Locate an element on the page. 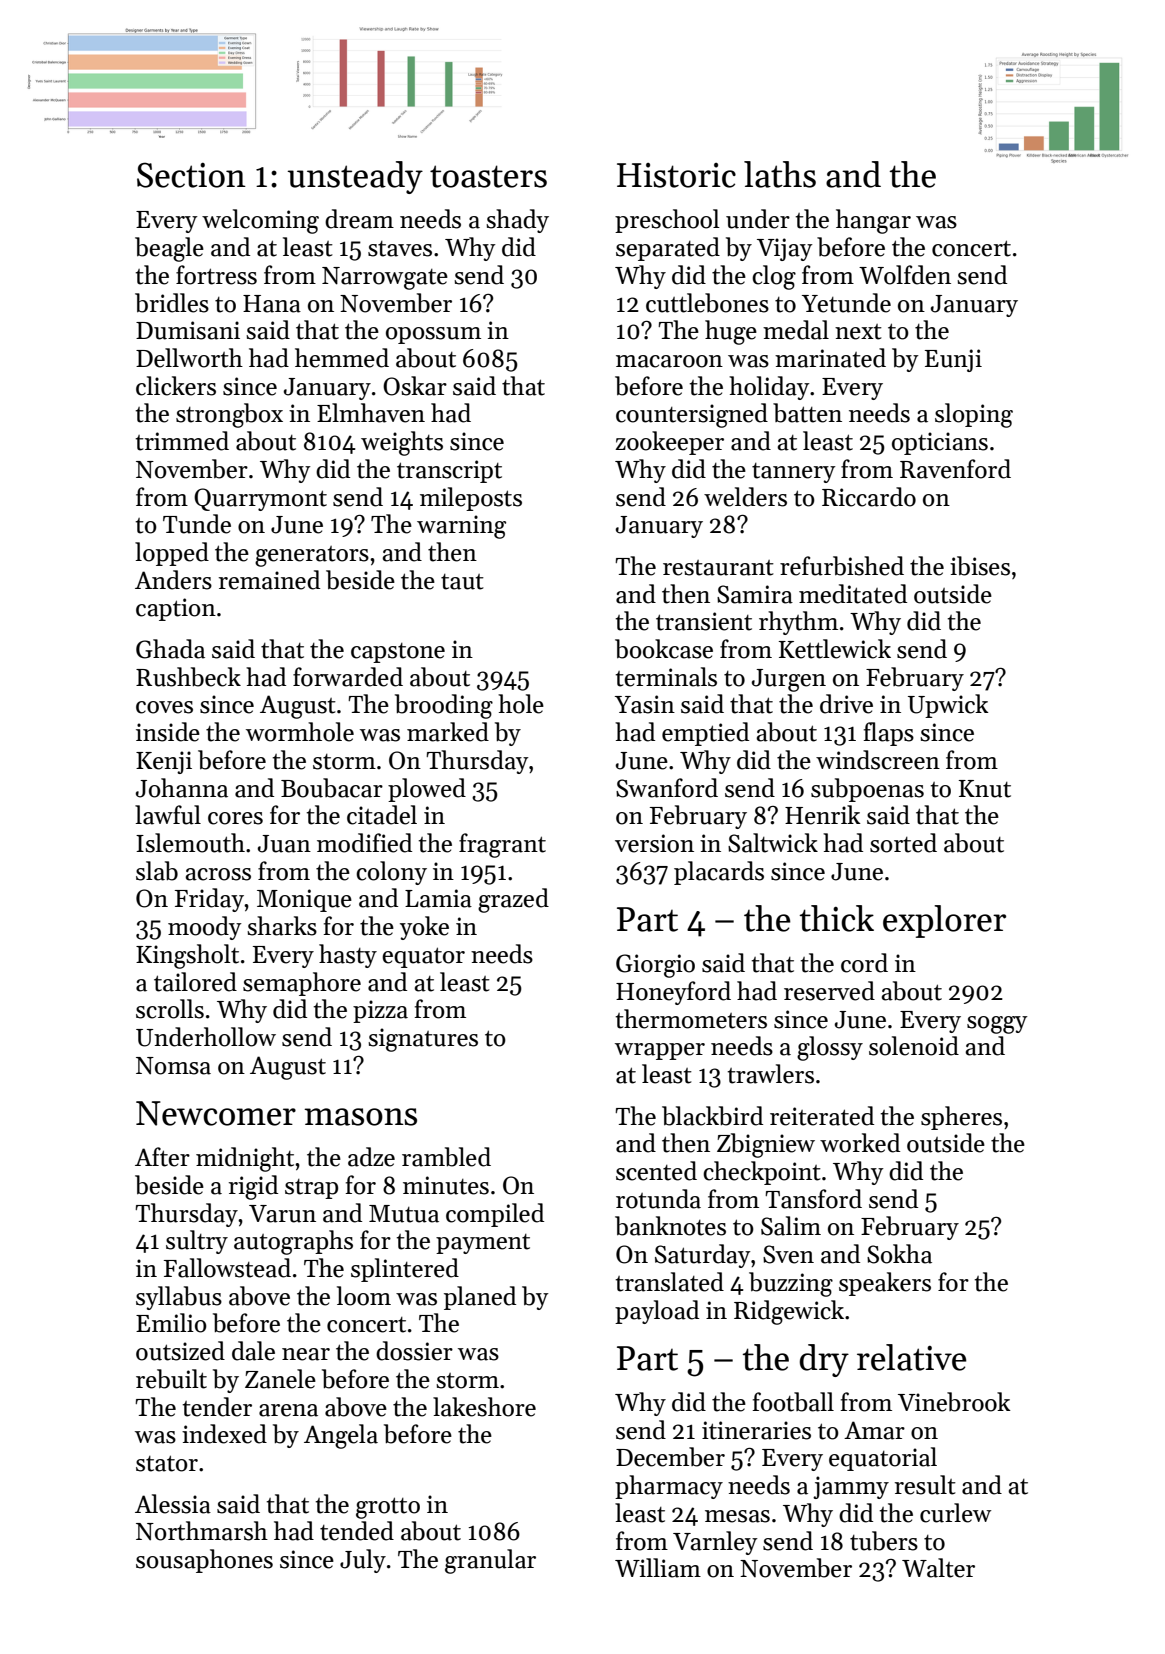 This document has height=1654, width=1165. Alessia is located at coordinates (173, 1504).
